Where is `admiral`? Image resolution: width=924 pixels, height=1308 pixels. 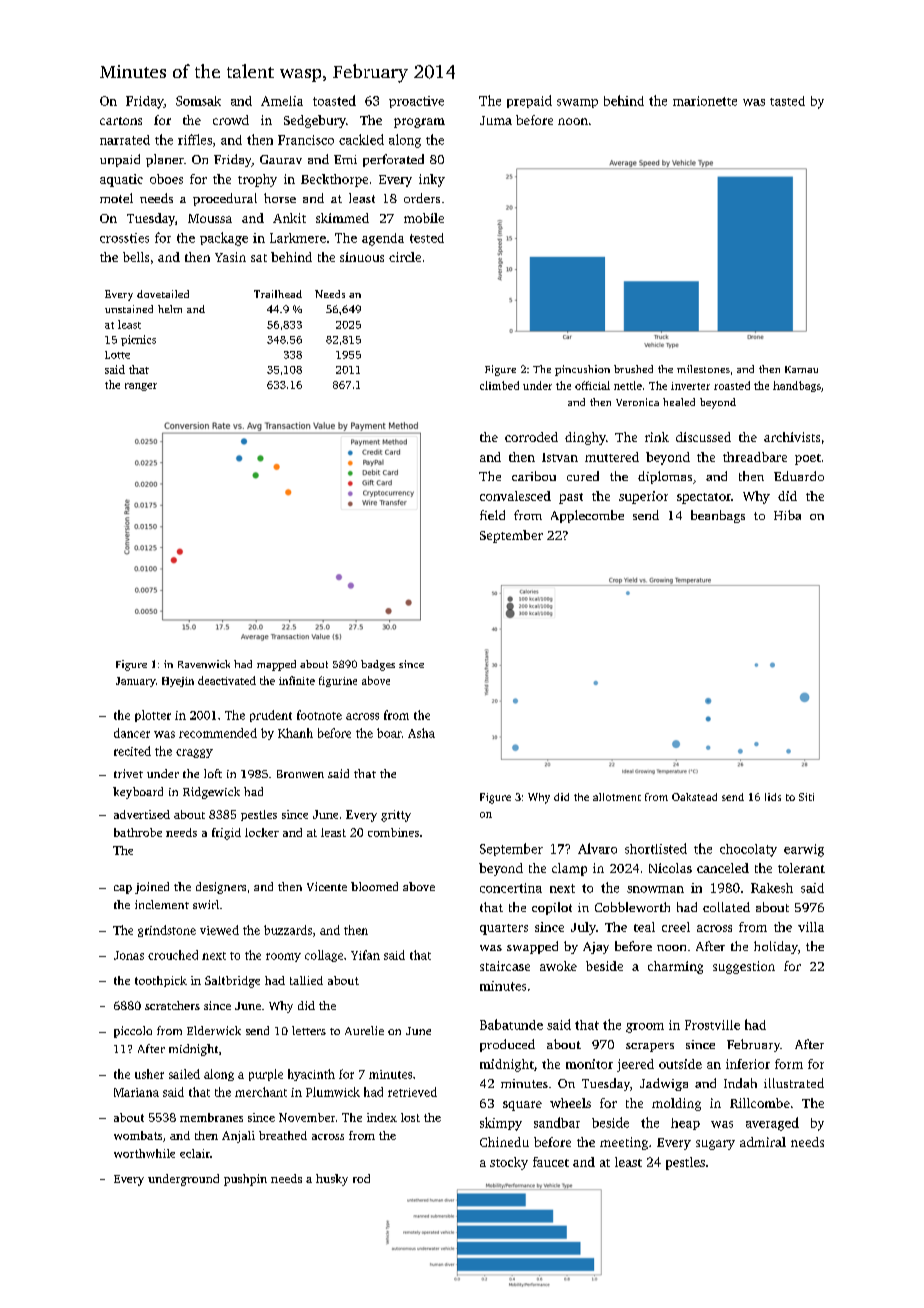
admiral is located at coordinates (763, 1142).
